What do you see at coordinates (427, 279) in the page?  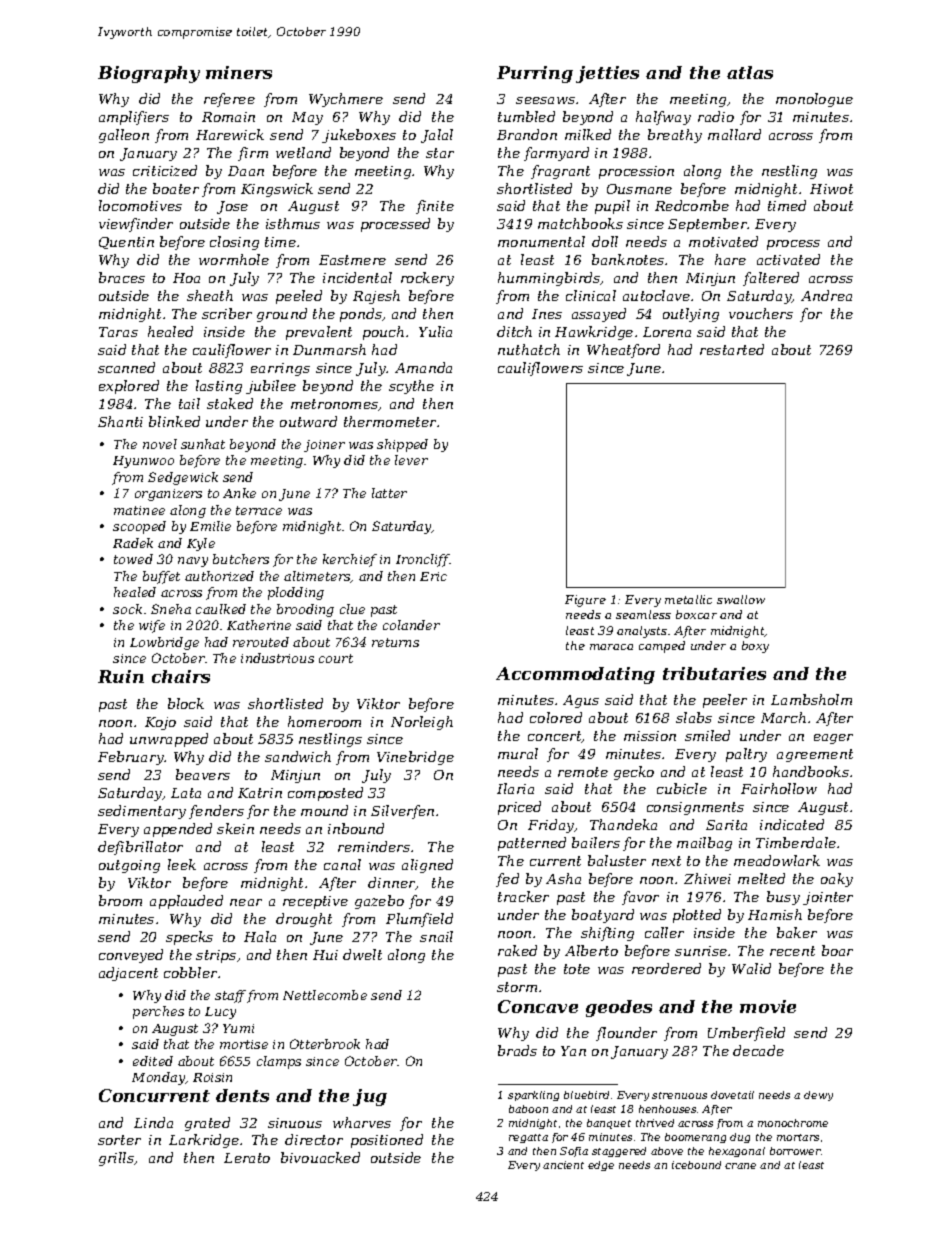 I see `rockery` at bounding box center [427, 279].
